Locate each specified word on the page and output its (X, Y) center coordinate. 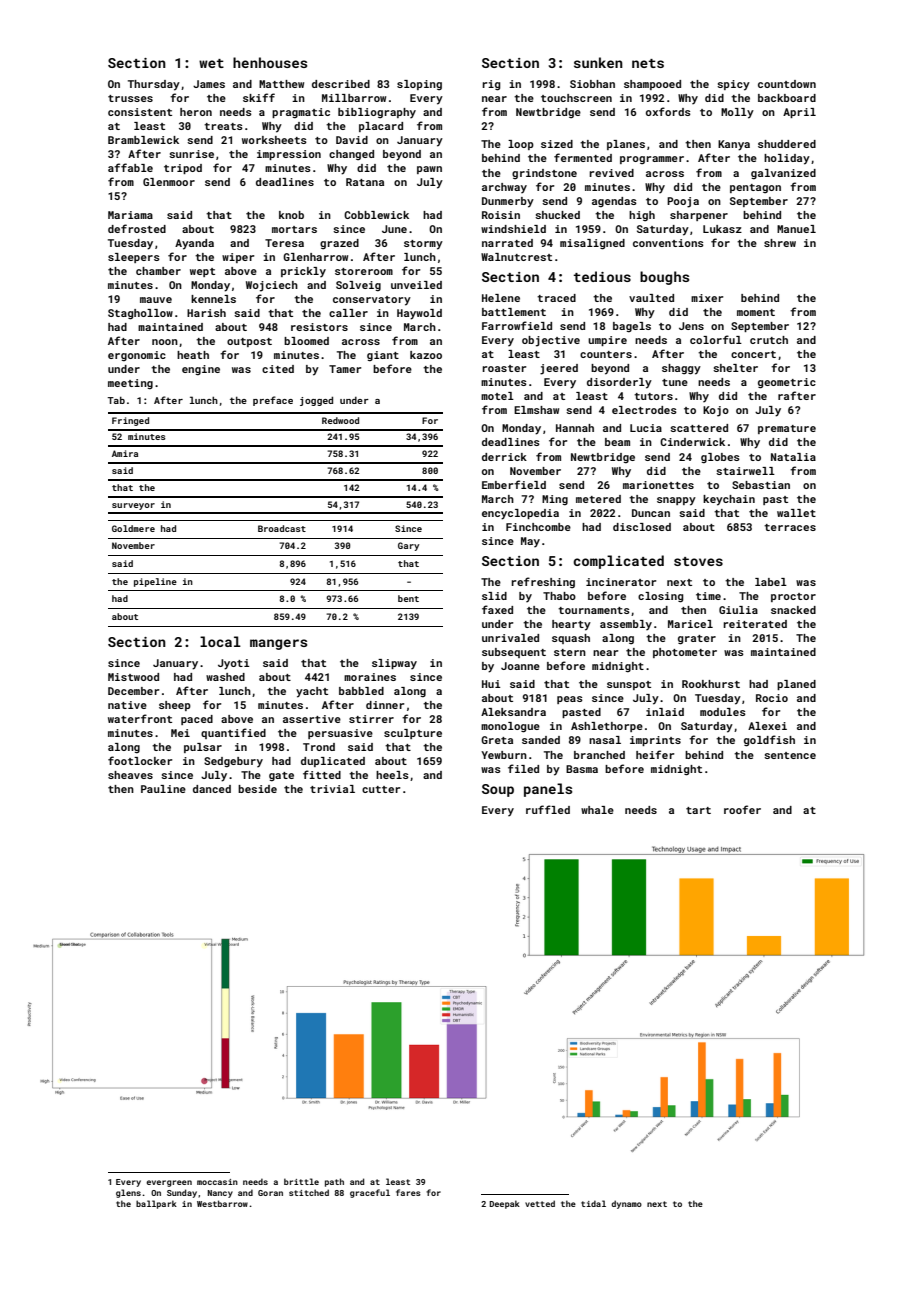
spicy (733, 85)
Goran (270, 1193)
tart (698, 810)
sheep (175, 706)
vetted (540, 1203)
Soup (498, 790)
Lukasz (722, 229)
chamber (158, 271)
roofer (742, 809)
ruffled (548, 809)
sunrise (191, 154)
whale (597, 810)
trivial (332, 789)
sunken (598, 62)
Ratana (365, 182)
